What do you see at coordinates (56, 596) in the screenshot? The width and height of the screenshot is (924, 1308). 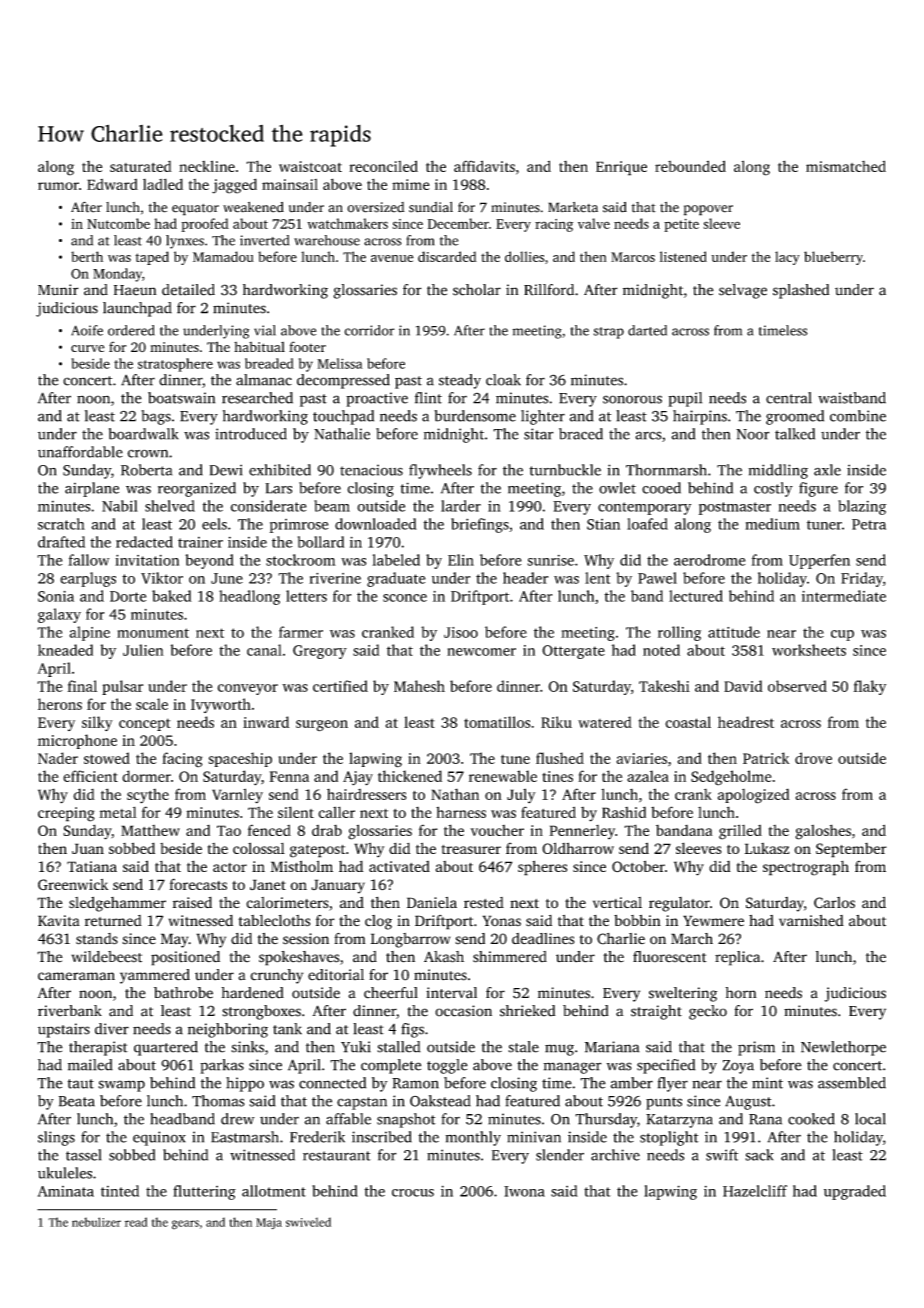 I see `Sonia` at bounding box center [56, 596].
